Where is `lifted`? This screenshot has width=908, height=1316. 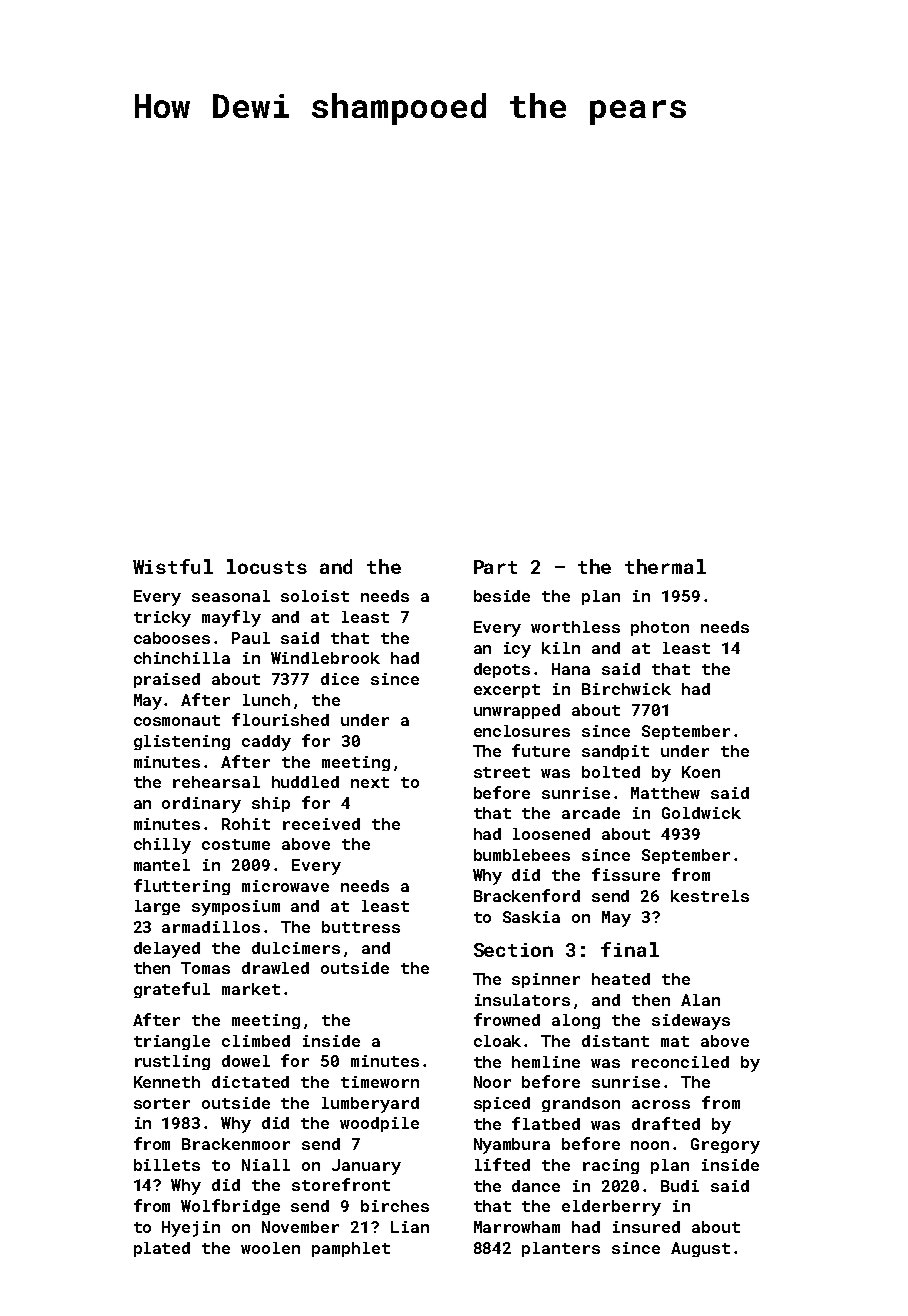
lifted is located at coordinates (502, 1164).
